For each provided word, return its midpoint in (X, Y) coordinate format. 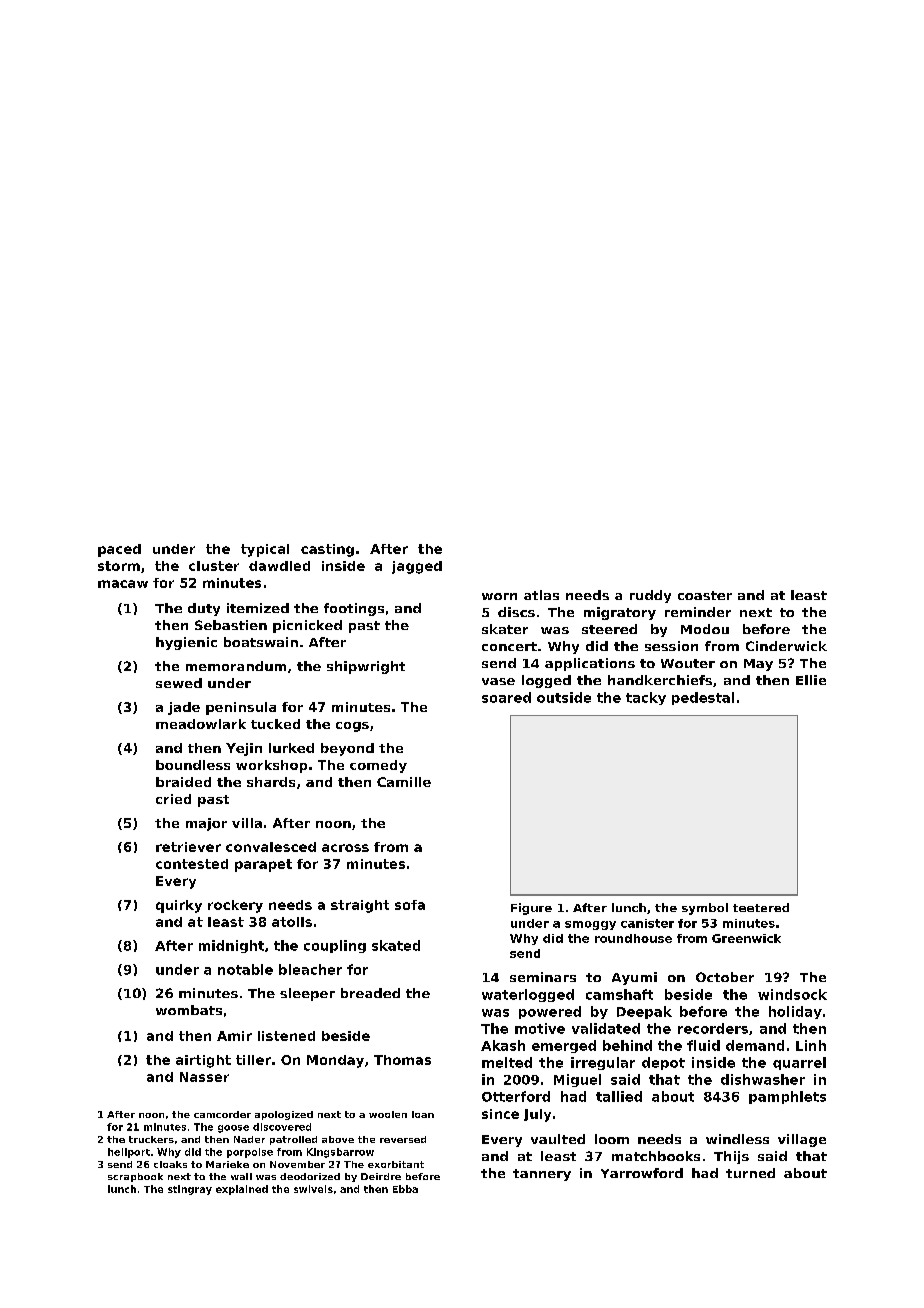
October (725, 977)
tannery (542, 1175)
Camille (404, 782)
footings (354, 609)
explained (242, 1190)
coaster (705, 595)
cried (173, 799)
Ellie (811, 680)
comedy (378, 766)
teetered (761, 907)
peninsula (241, 708)
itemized (258, 608)
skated (396, 945)
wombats (189, 1010)
